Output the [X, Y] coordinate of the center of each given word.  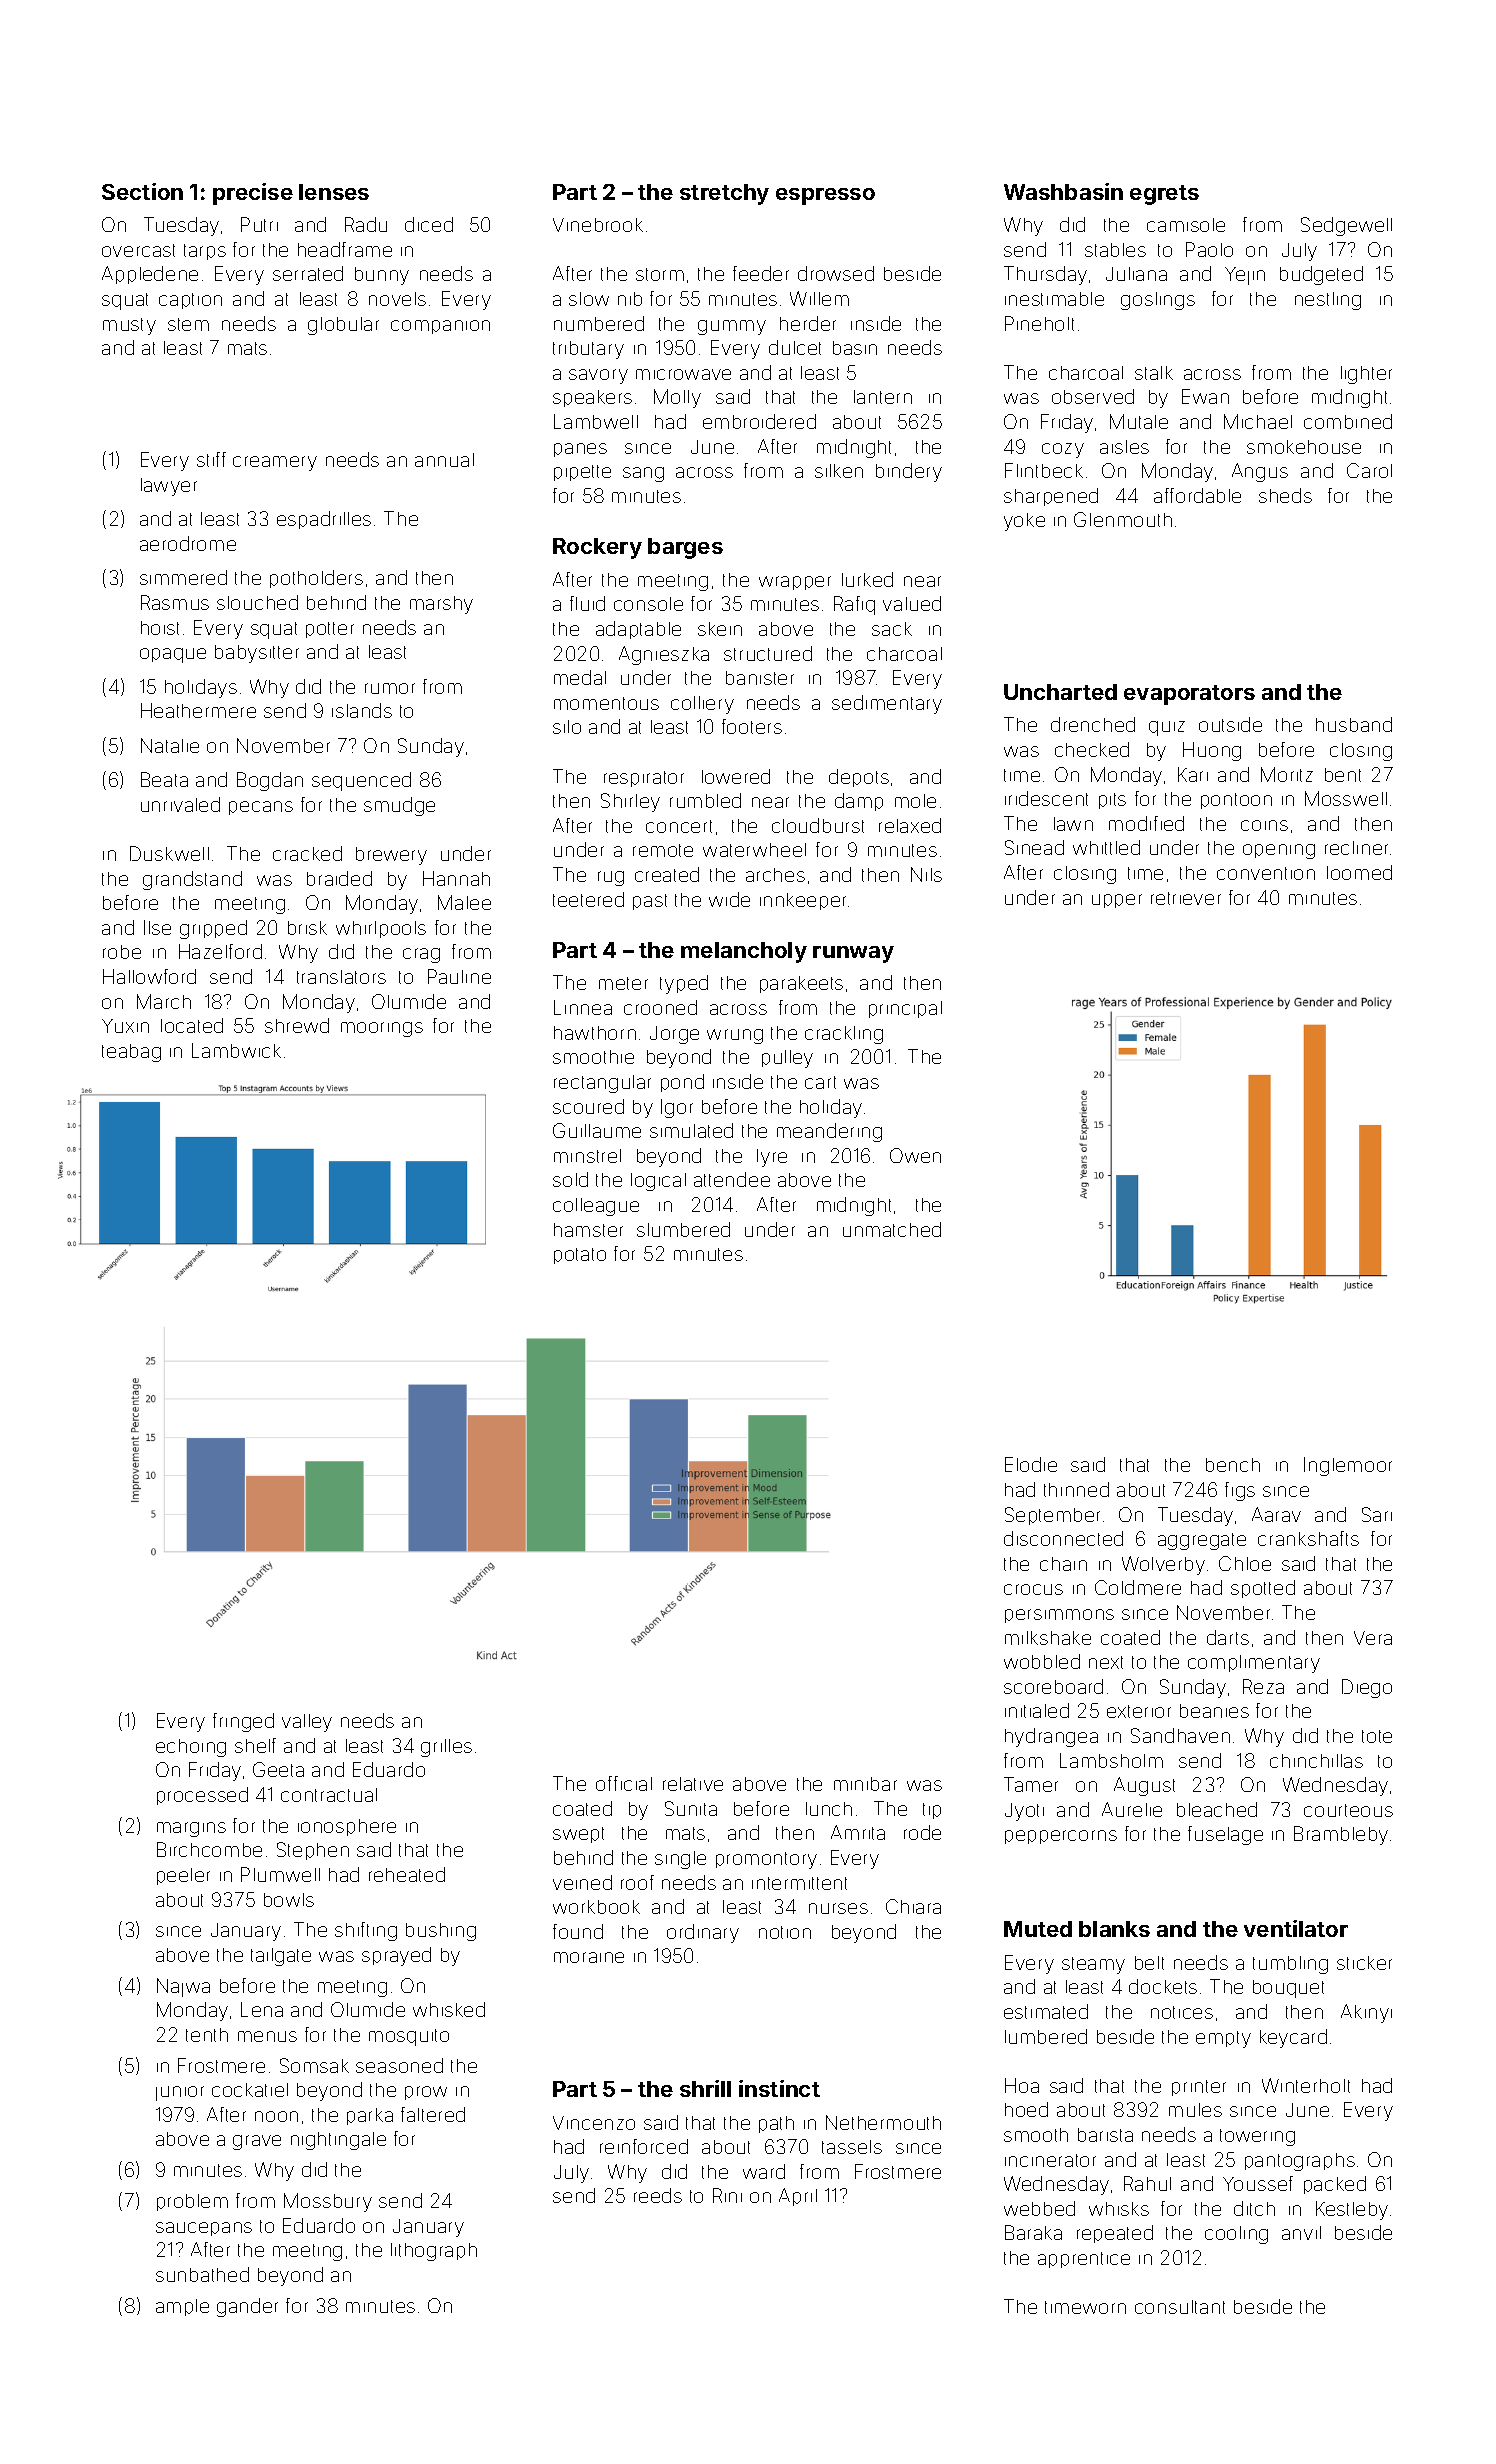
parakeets [801, 984]
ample [182, 2307]
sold [570, 1179]
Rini [727, 2195]
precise [253, 194]
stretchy [724, 194]
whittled [1106, 847]
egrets [1164, 195]
